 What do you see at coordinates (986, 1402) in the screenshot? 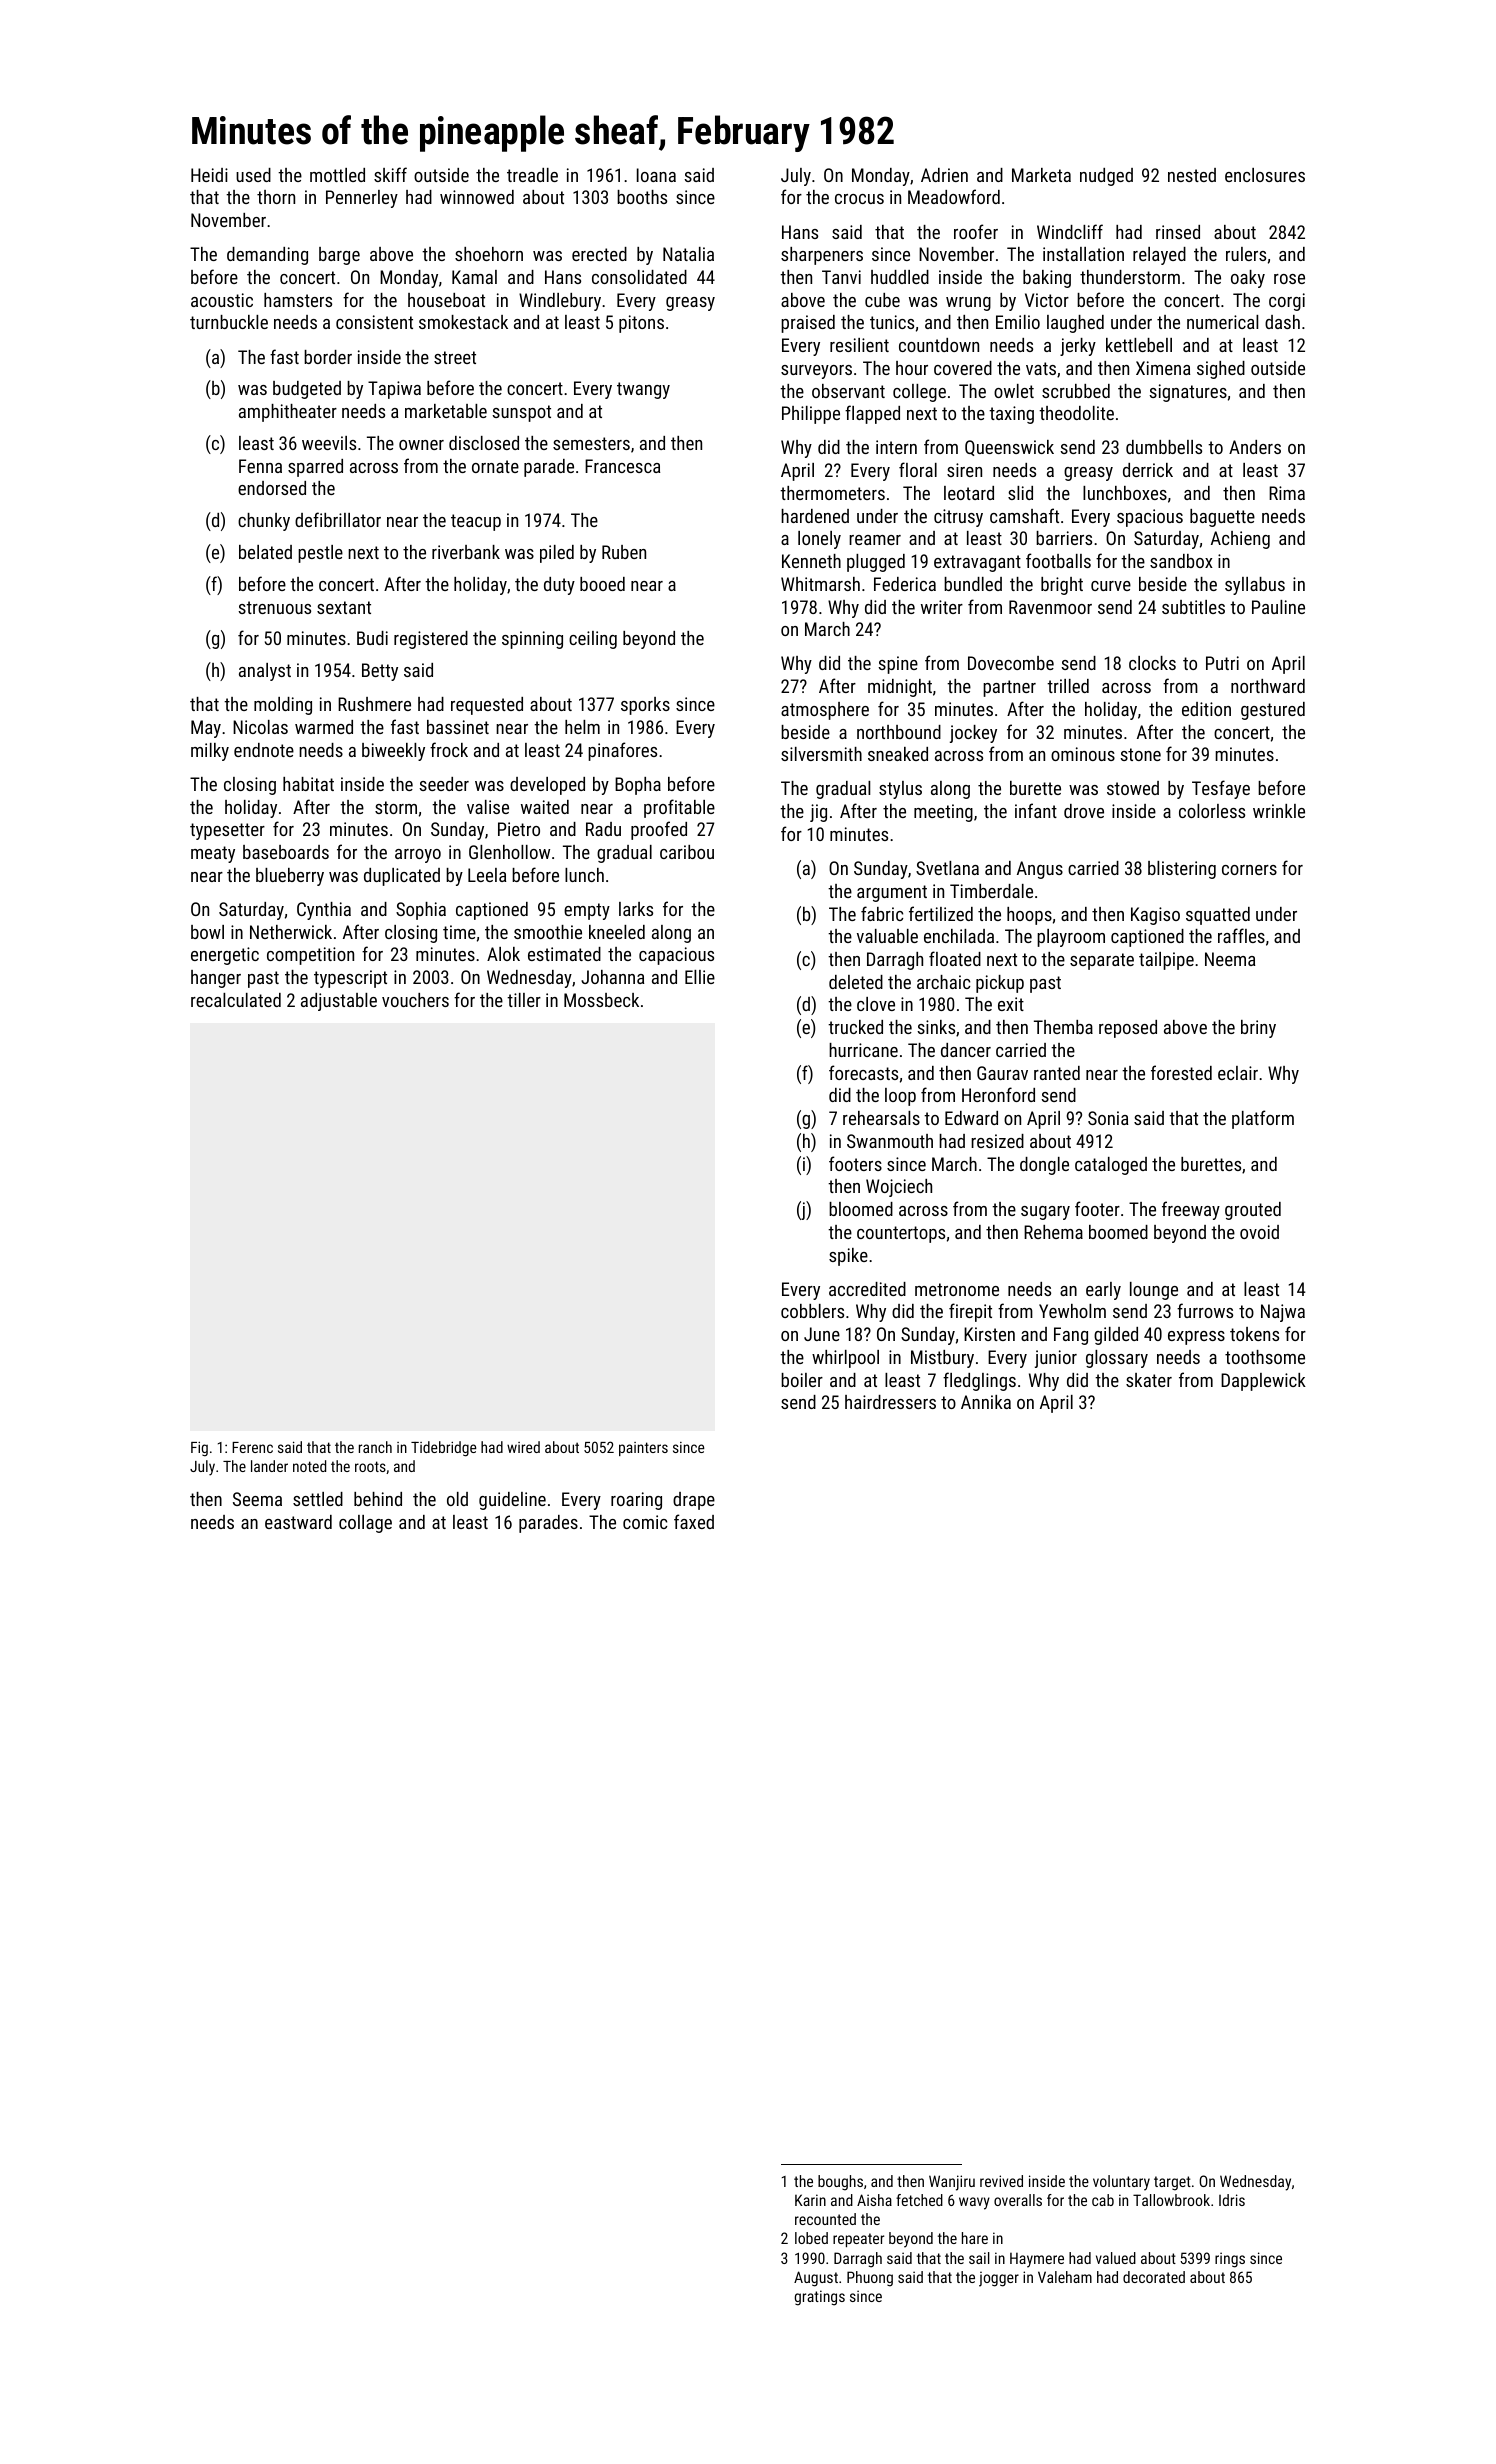
I see `Annika` at bounding box center [986, 1402].
